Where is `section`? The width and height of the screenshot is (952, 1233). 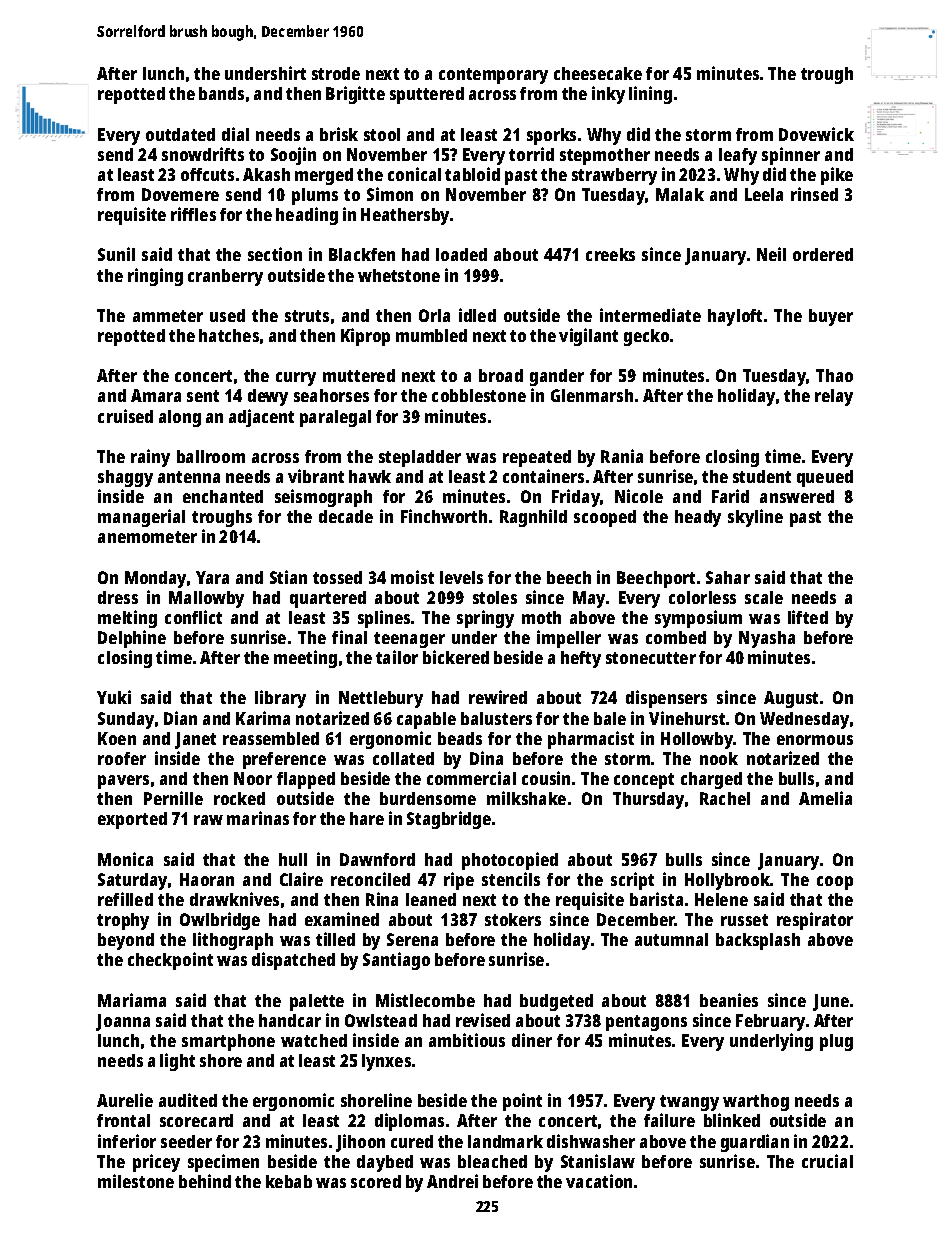
section is located at coordinates (275, 254).
